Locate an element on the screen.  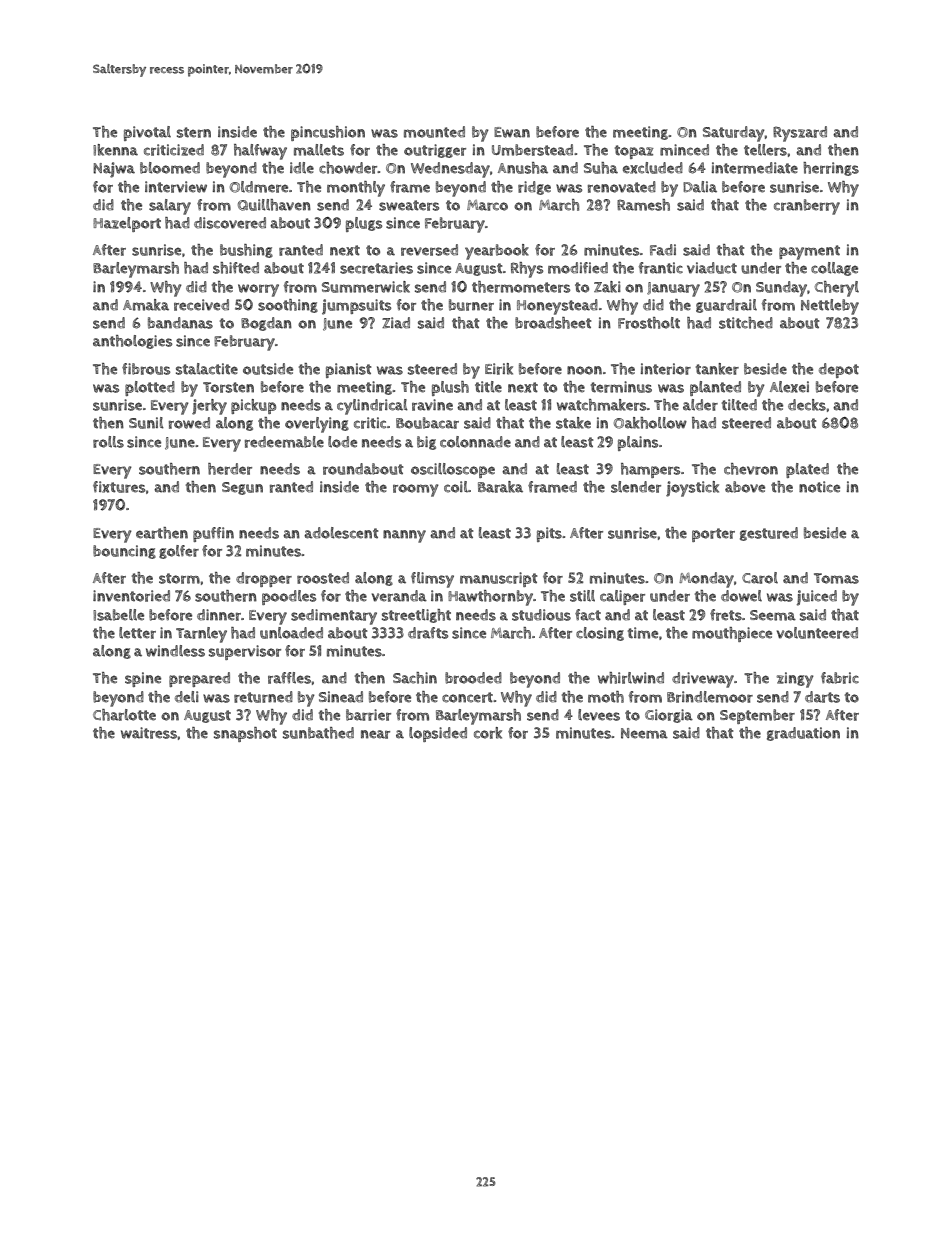
mouthpiece is located at coordinates (732, 634).
